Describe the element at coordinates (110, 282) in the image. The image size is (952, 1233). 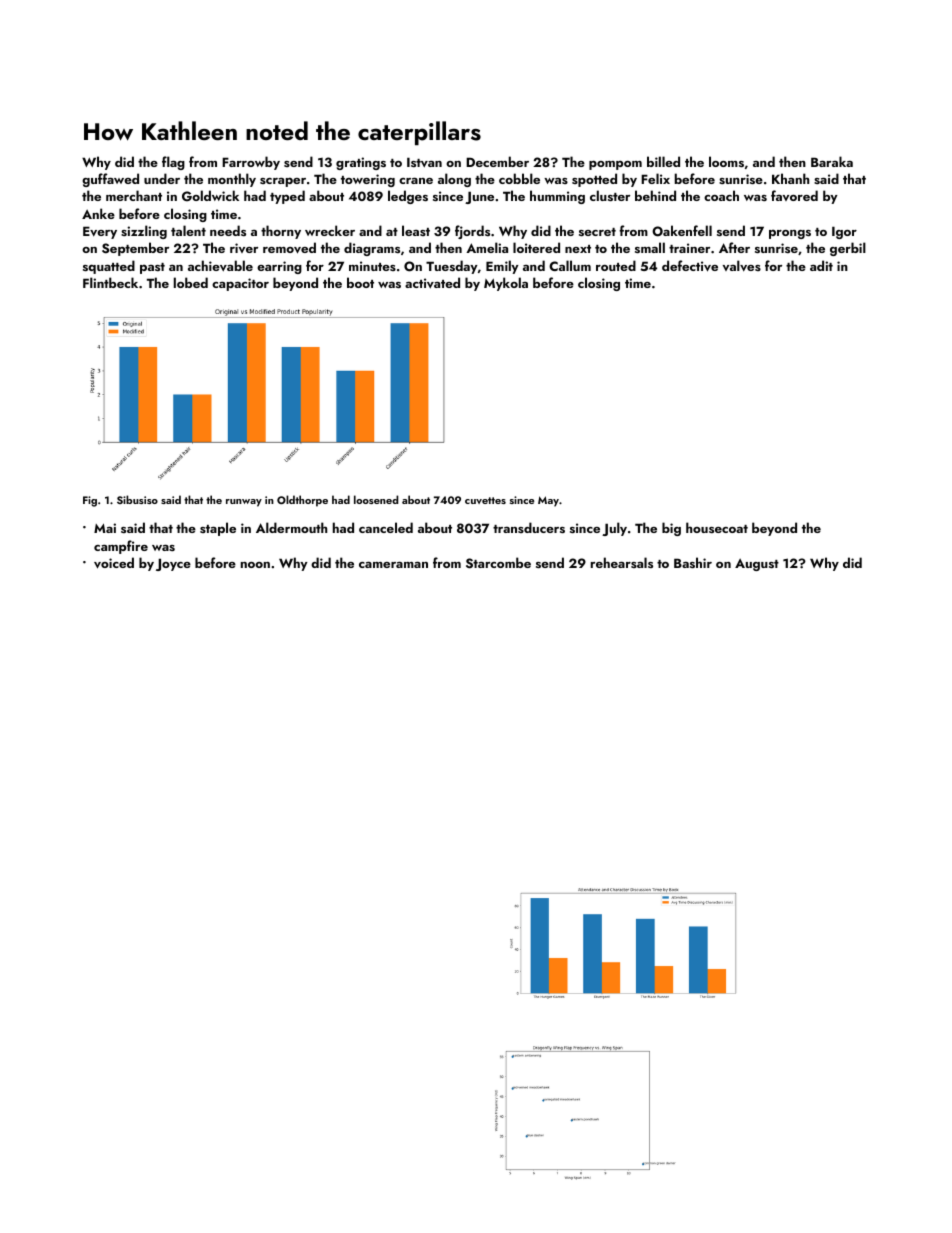
I see `Flintbeck` at that location.
